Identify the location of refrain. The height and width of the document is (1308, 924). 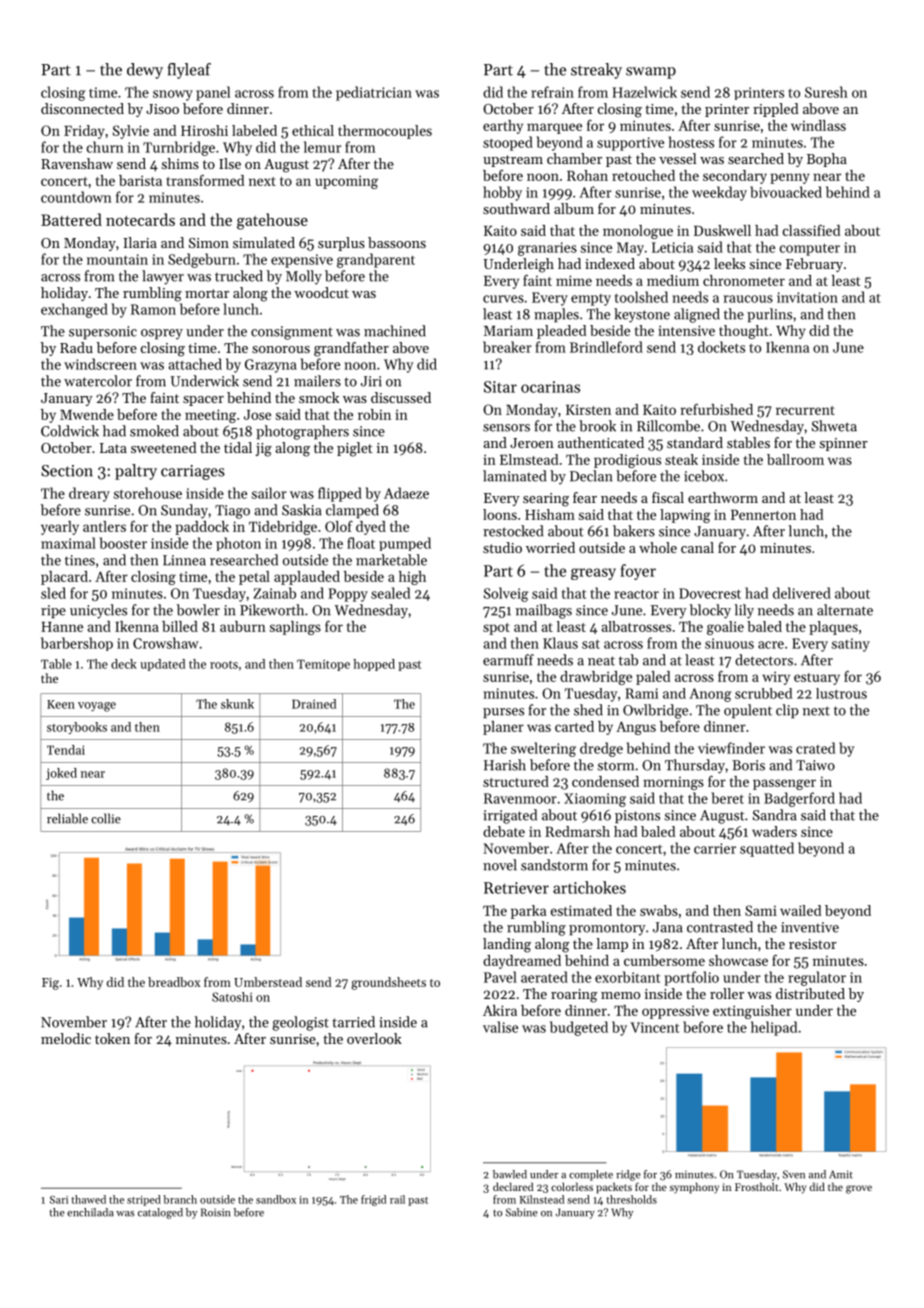
(552, 92).
